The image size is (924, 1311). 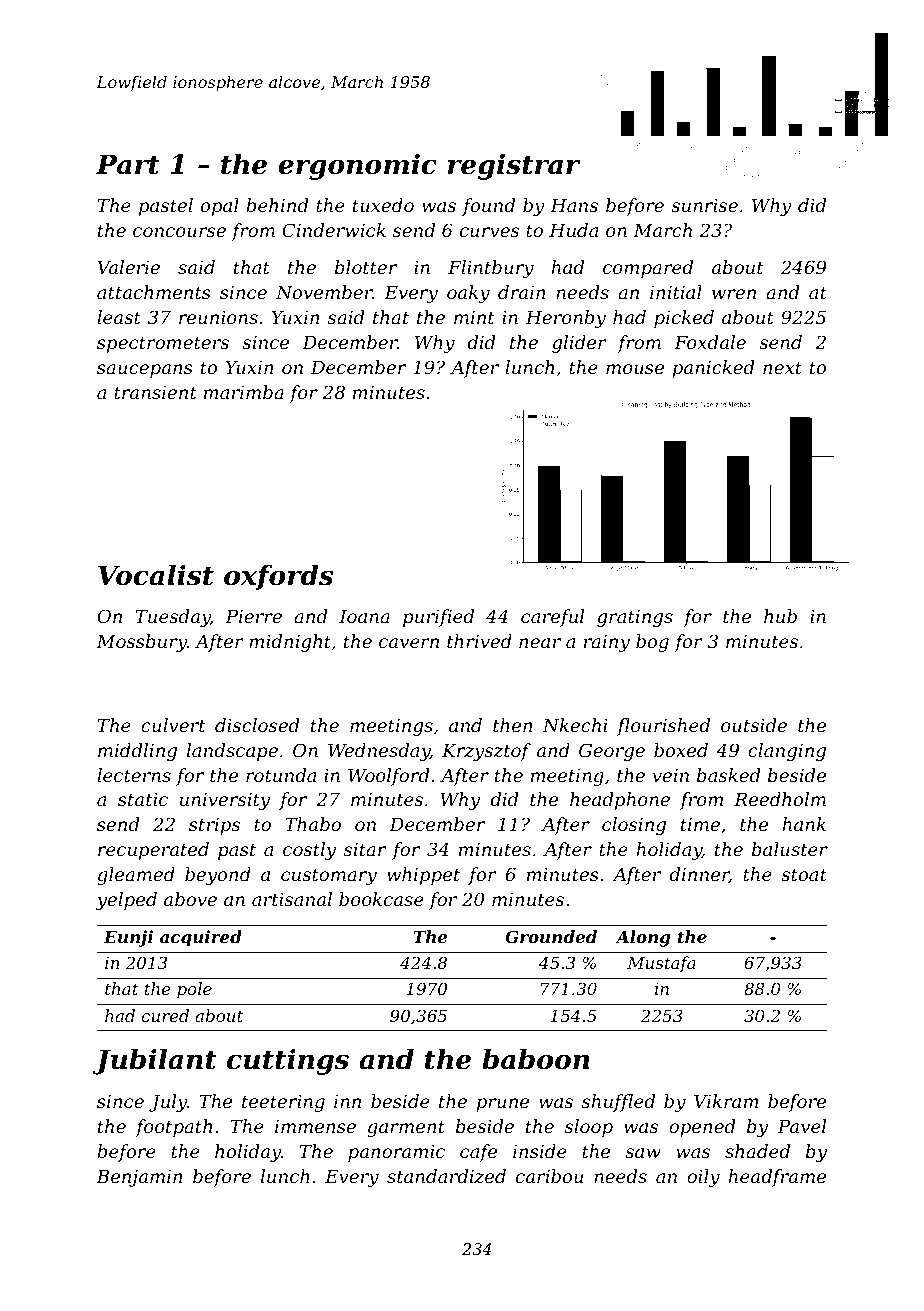 What do you see at coordinates (635, 369) in the image?
I see `mouse` at bounding box center [635, 369].
